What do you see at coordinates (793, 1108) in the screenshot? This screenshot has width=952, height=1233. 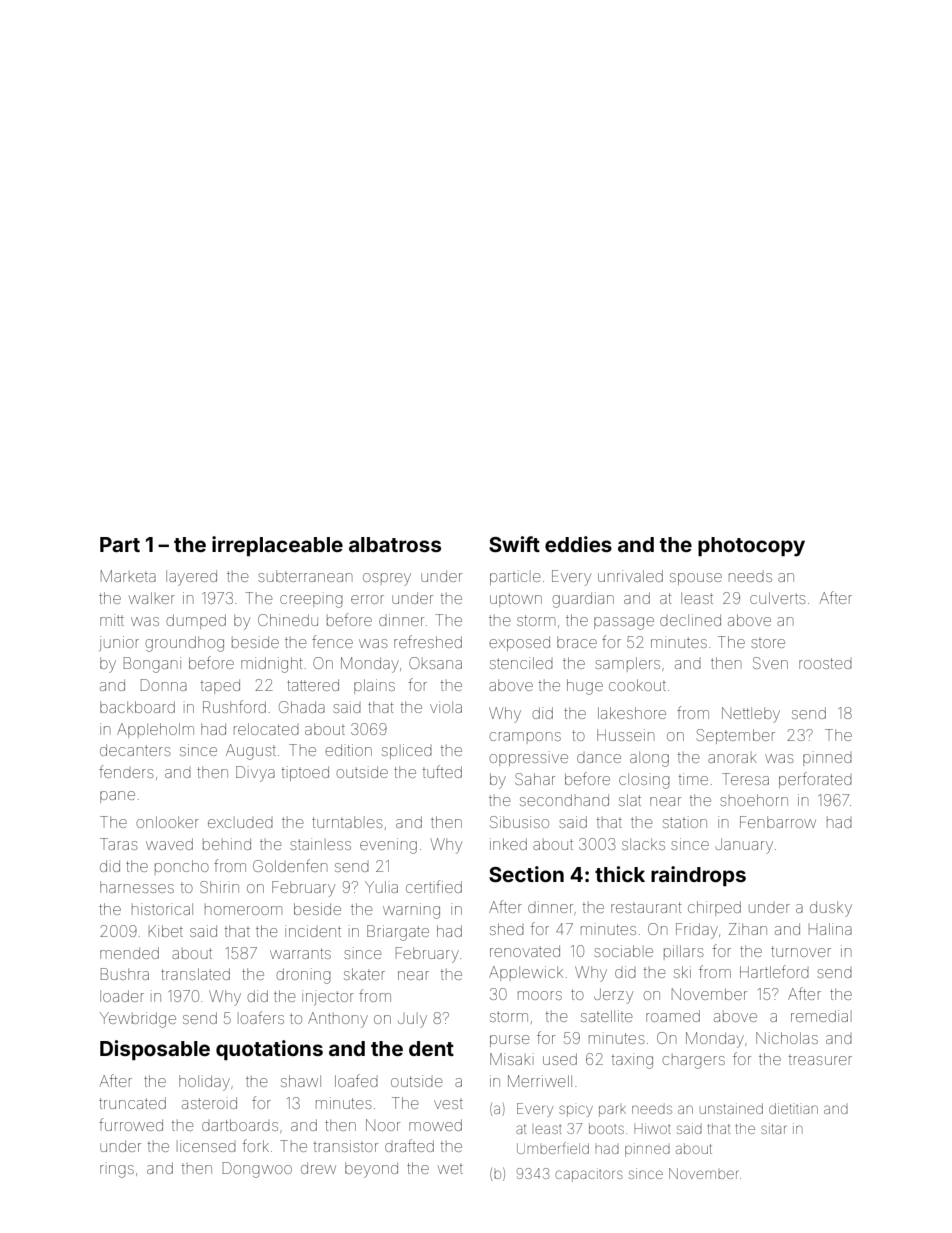 I see `dietitian` at bounding box center [793, 1108].
